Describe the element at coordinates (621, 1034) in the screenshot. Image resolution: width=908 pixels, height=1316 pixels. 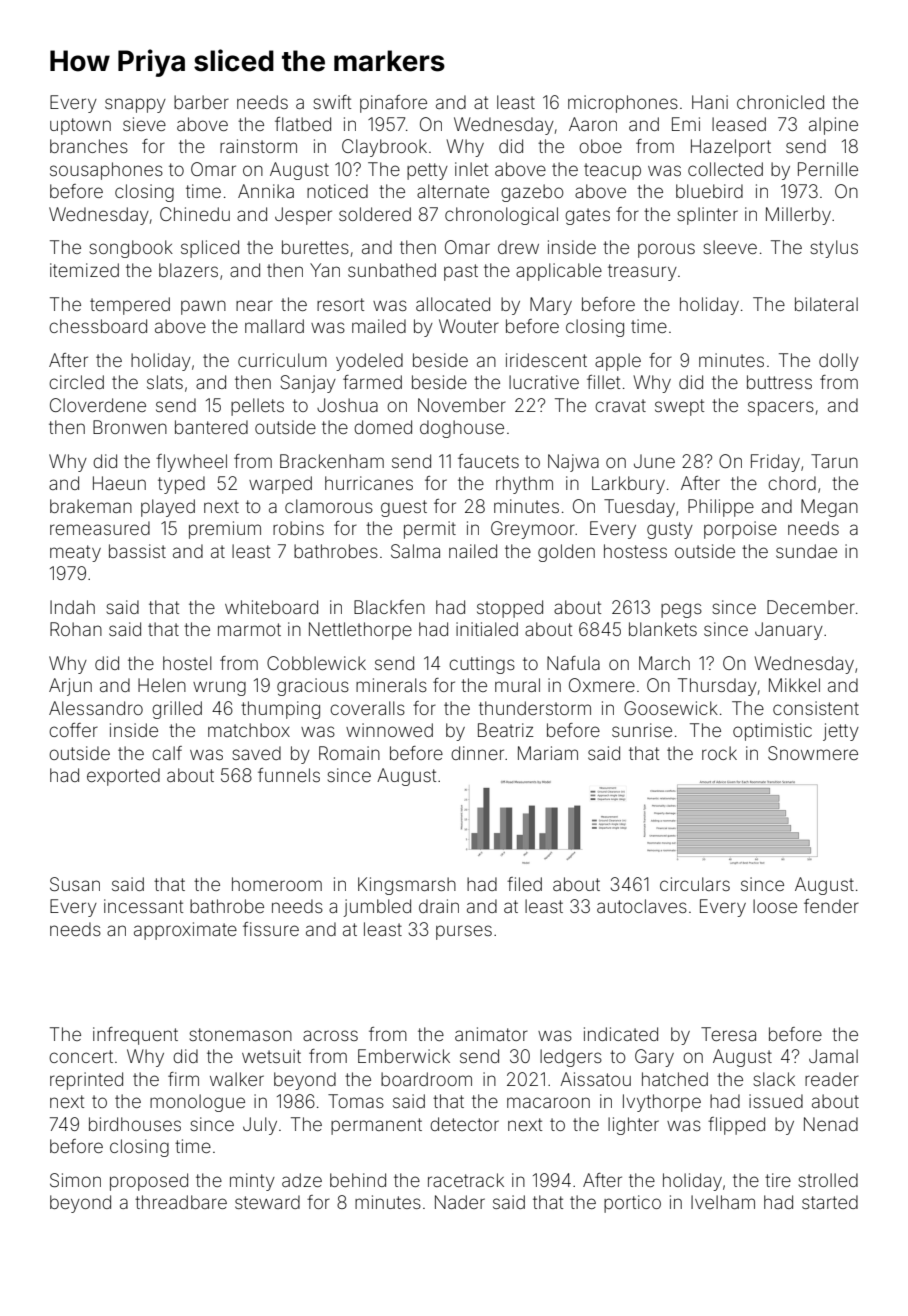
I see `indicated` at that location.
